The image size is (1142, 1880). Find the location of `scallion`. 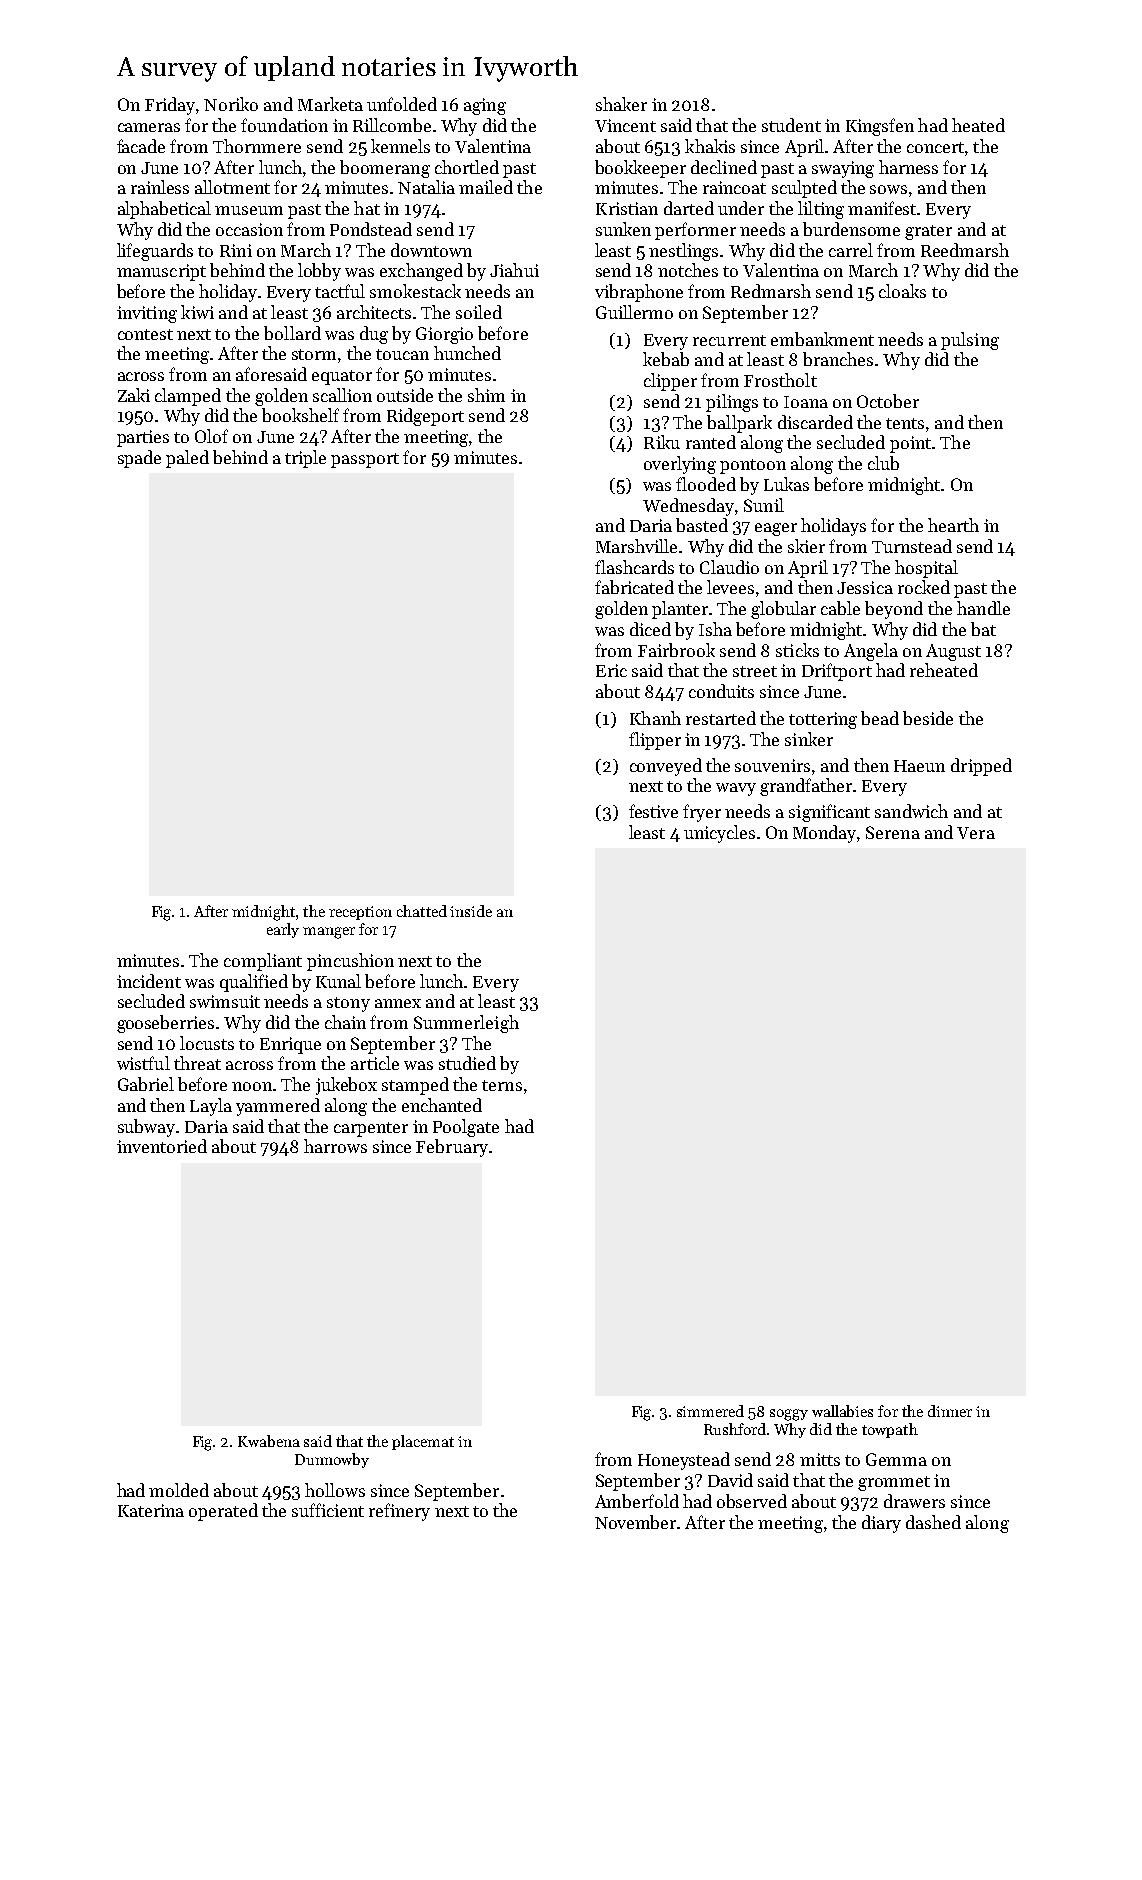

scallion is located at coordinates (342, 395).
